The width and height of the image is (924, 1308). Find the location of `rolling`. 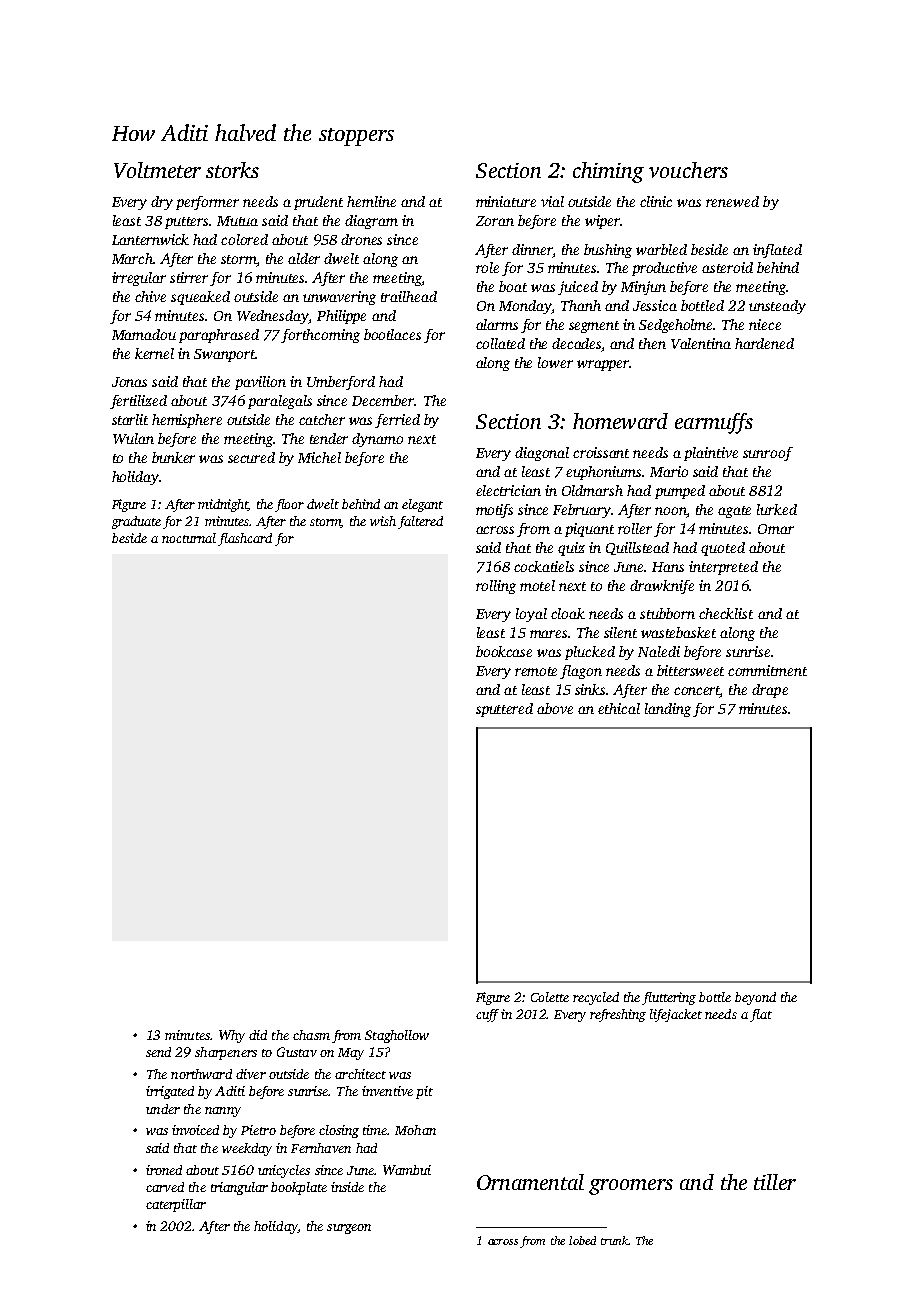

rolling is located at coordinates (496, 587).
